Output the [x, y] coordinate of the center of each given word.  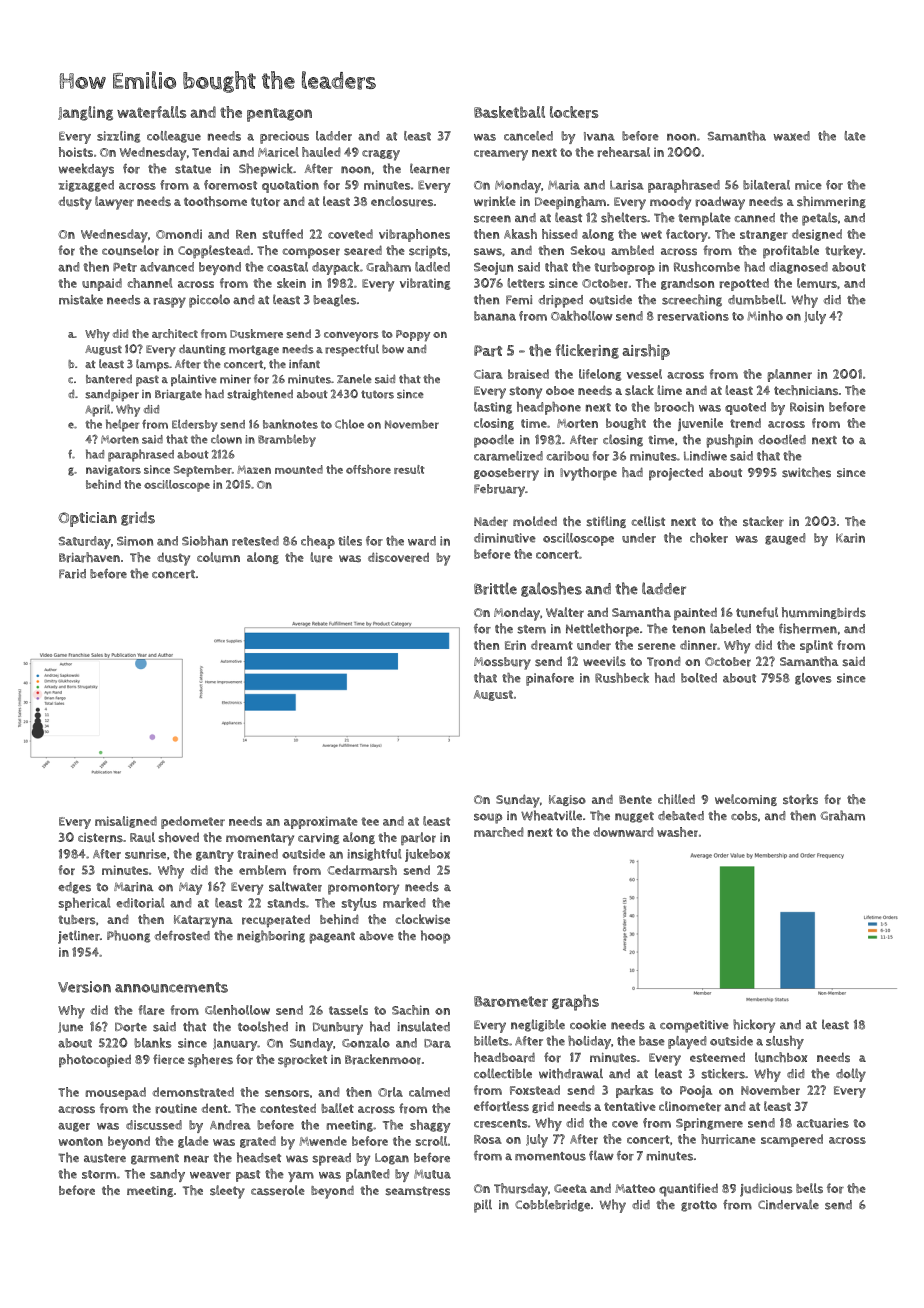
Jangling [85, 113]
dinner [698, 645]
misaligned [126, 822]
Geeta [570, 1188]
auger [74, 1127]
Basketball [509, 112]
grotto [699, 1206]
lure [321, 557]
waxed [791, 136]
